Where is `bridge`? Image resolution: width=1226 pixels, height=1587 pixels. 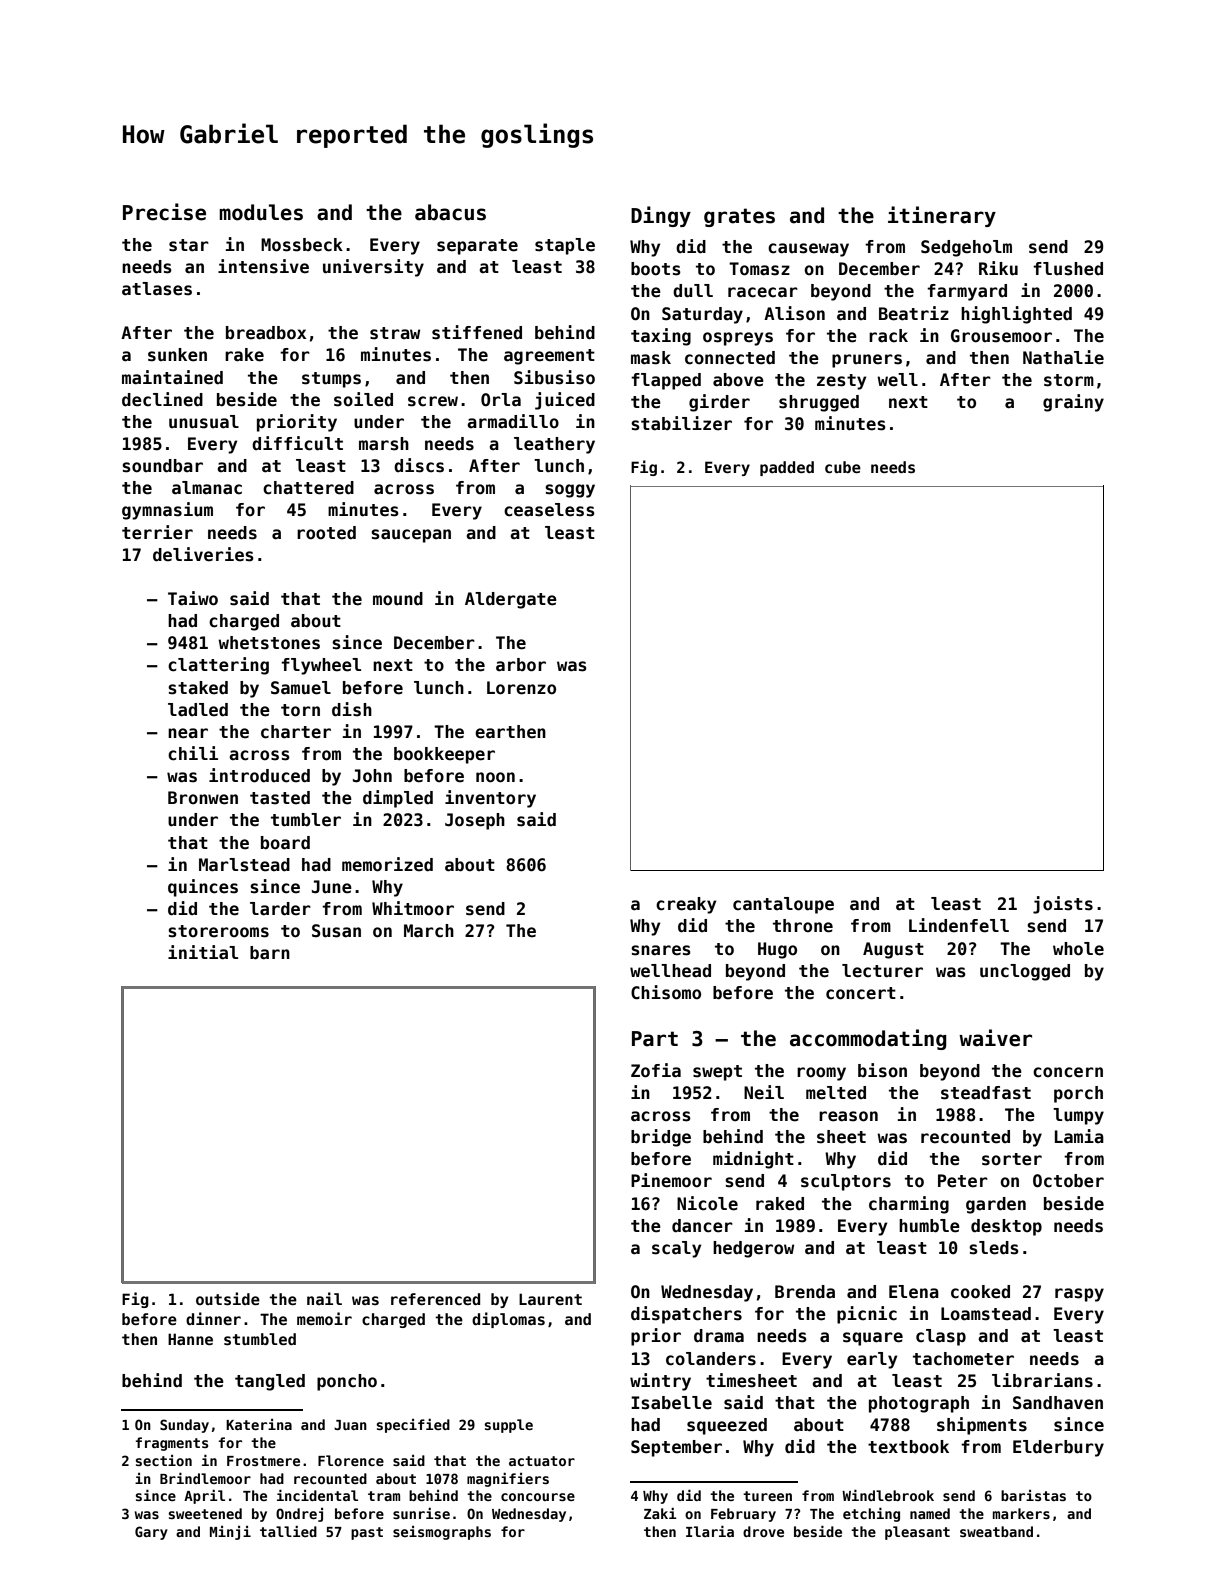 bridge is located at coordinates (661, 1138).
